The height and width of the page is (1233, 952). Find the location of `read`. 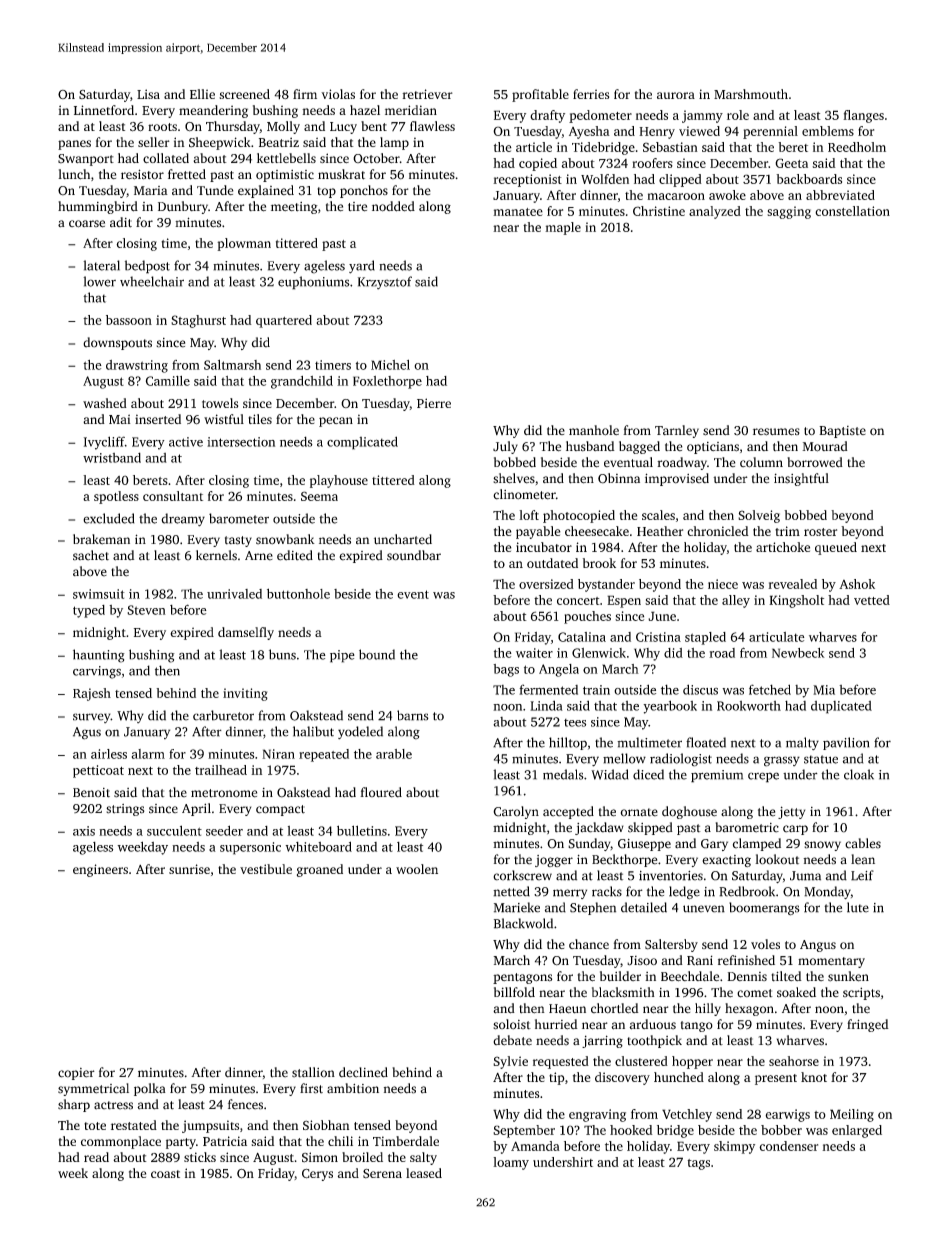

read is located at coordinates (96, 1157).
